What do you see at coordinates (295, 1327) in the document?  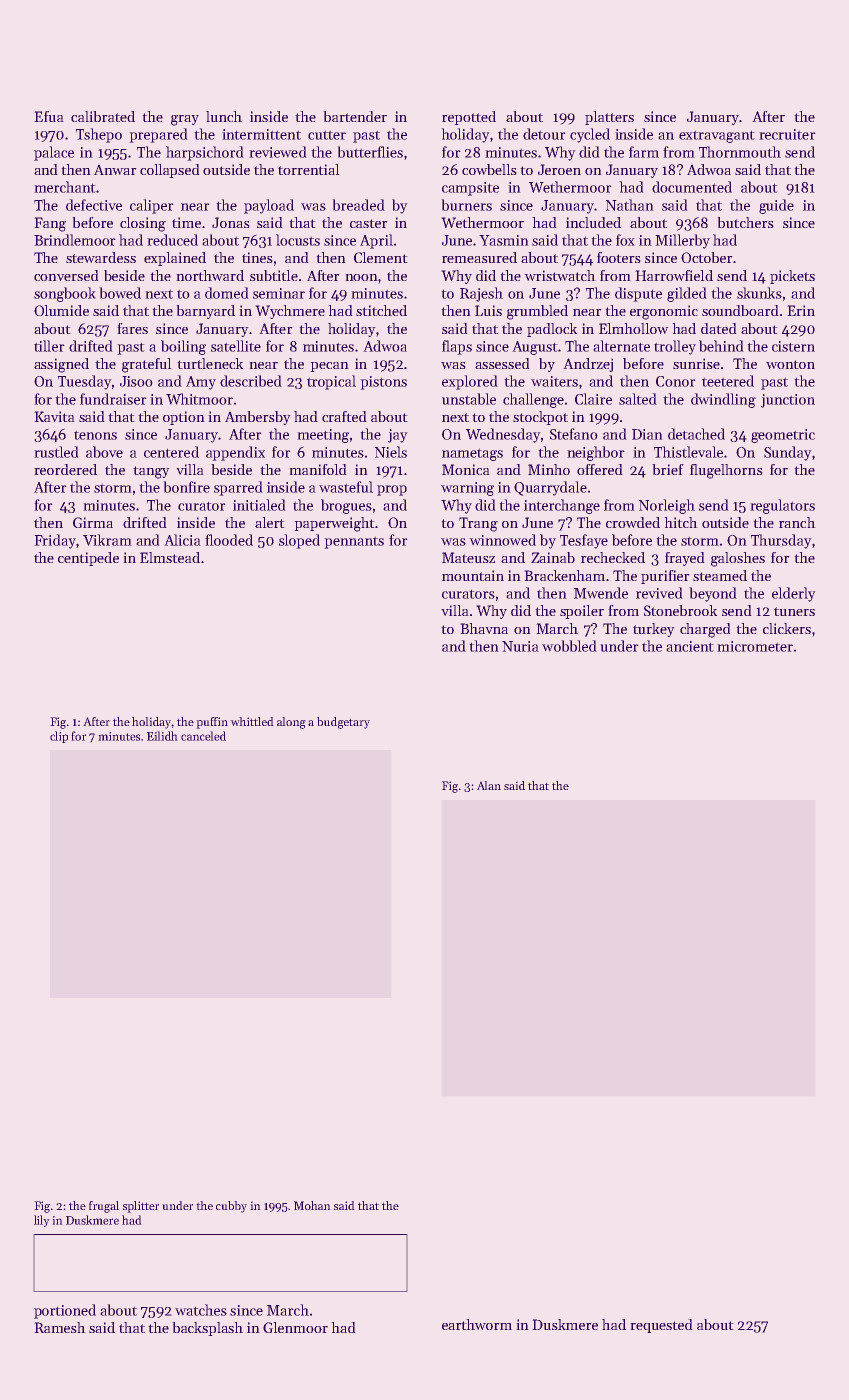 I see `Glenmoor` at bounding box center [295, 1327].
